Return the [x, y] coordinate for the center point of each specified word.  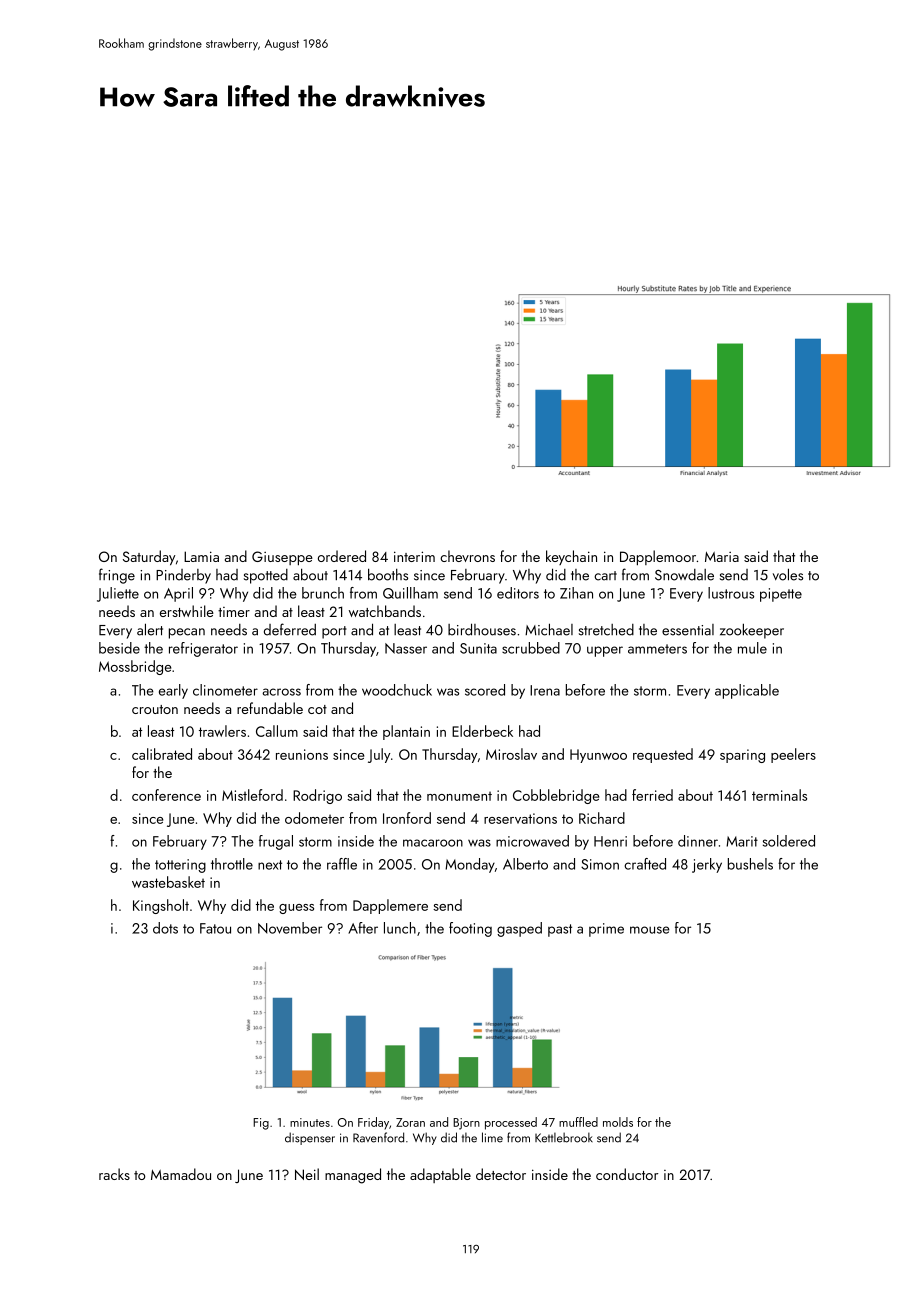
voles [788, 574]
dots [165, 928]
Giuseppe [282, 558]
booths [388, 574]
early [173, 691]
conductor [627, 1174]
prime [606, 930]
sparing [742, 756]
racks [114, 1174]
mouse [650, 930]
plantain [406, 732]
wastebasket [168, 882]
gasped [519, 929]
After [363, 928]
